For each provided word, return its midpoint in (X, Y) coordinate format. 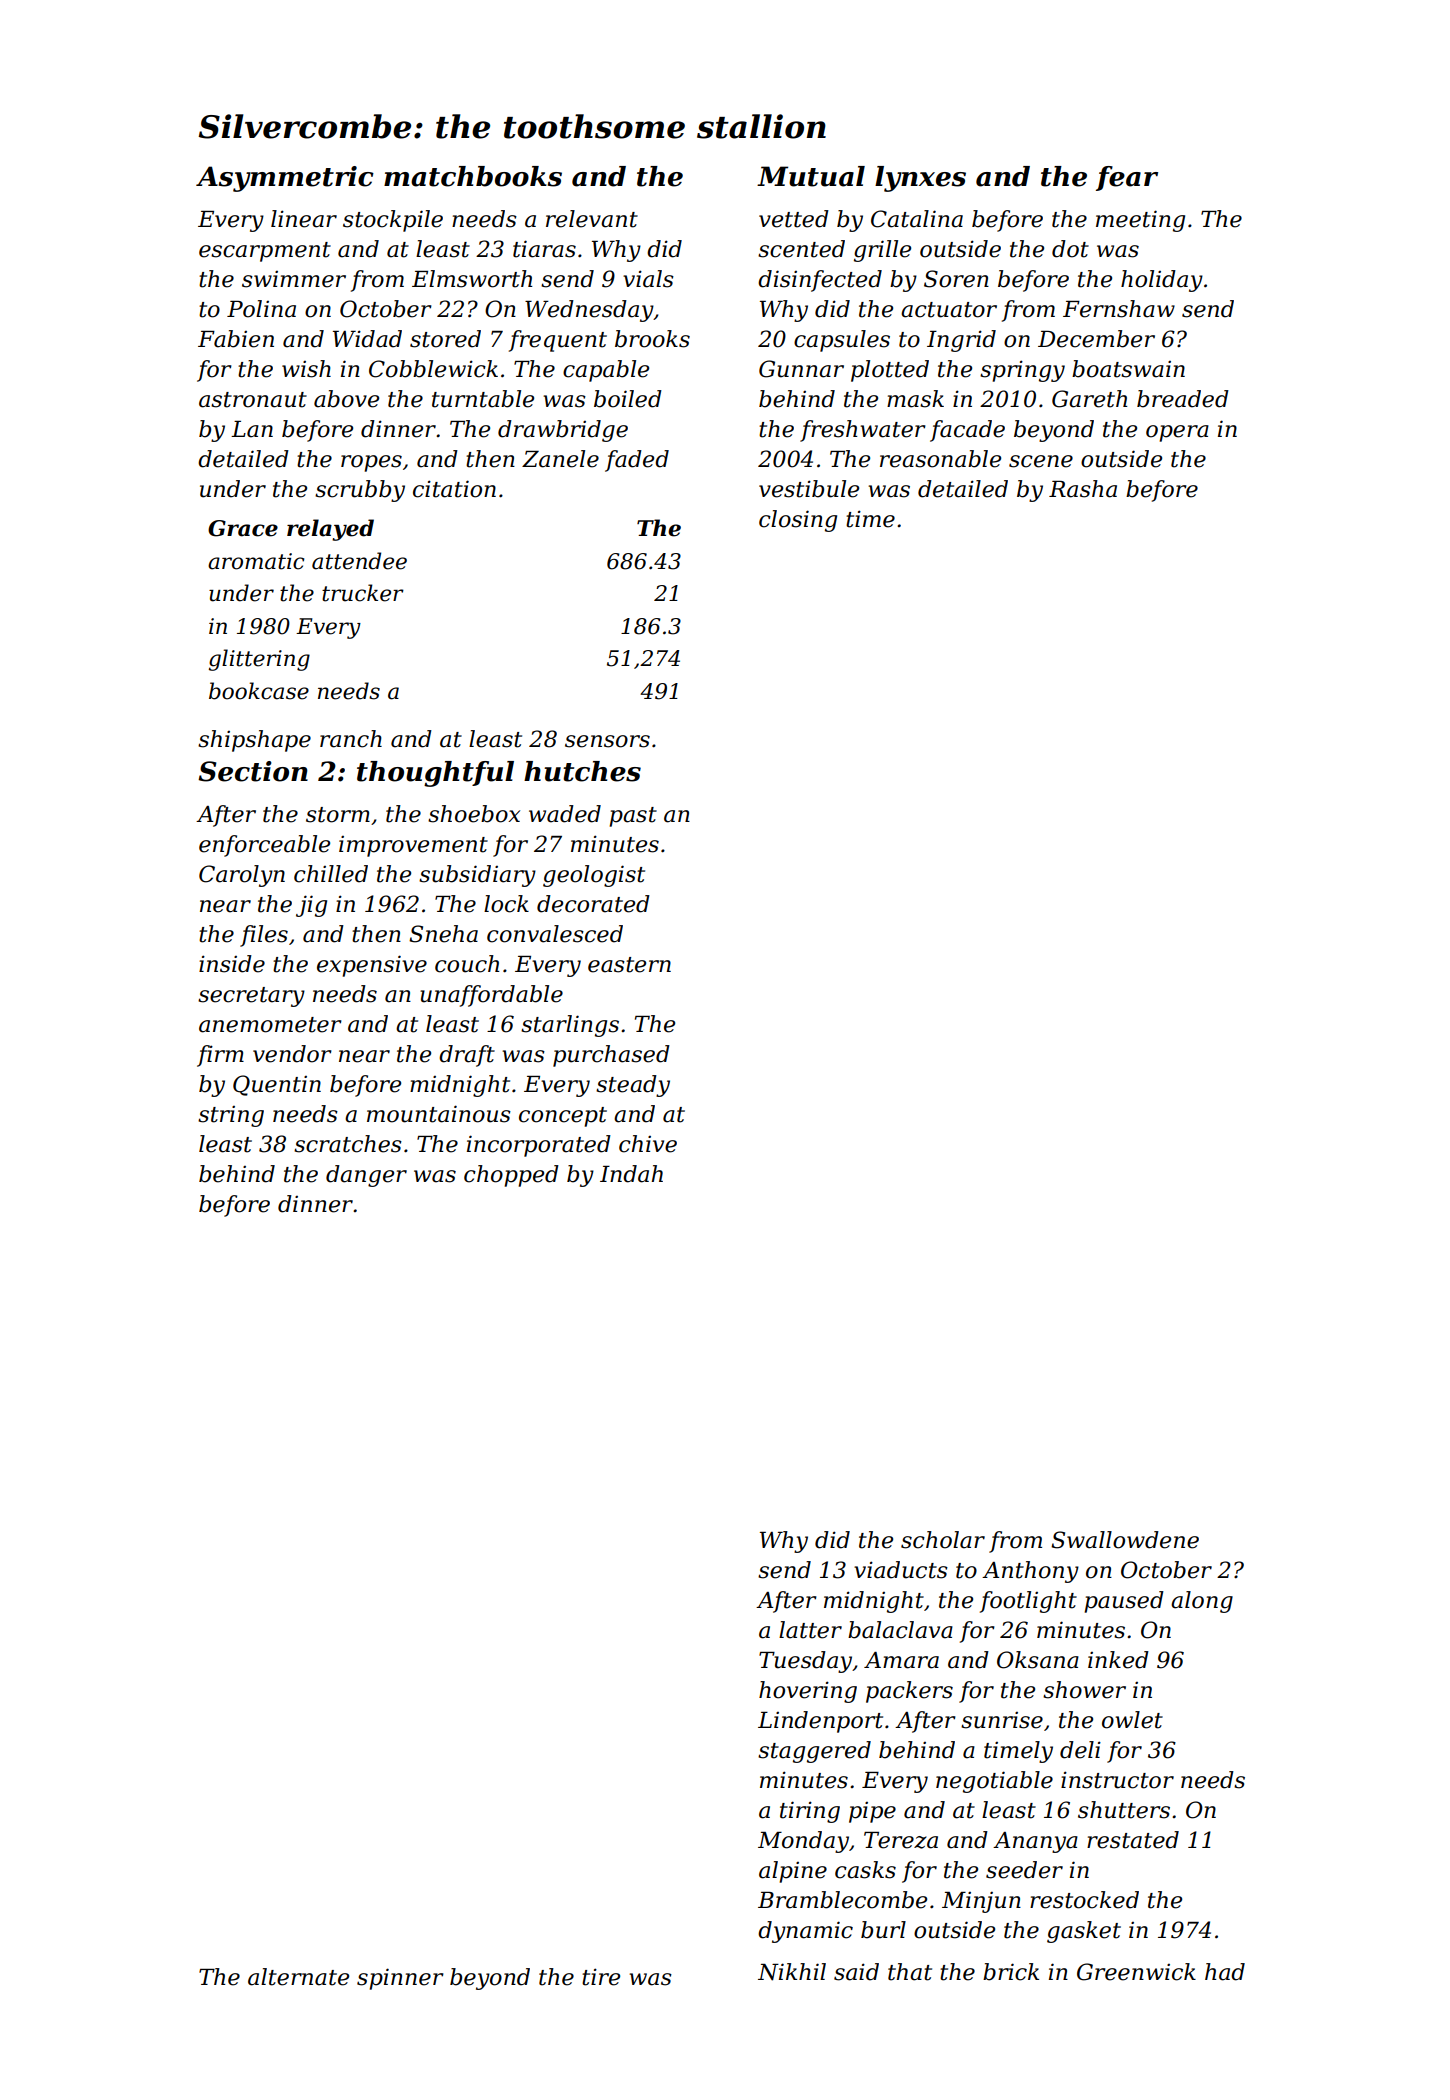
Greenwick (1136, 1972)
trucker (363, 593)
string (231, 1116)
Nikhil (792, 1972)
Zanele (560, 459)
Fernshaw (1119, 309)
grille (882, 251)
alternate (298, 1977)
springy (1022, 371)
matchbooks (473, 176)
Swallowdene (1125, 1540)
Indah (631, 1174)
